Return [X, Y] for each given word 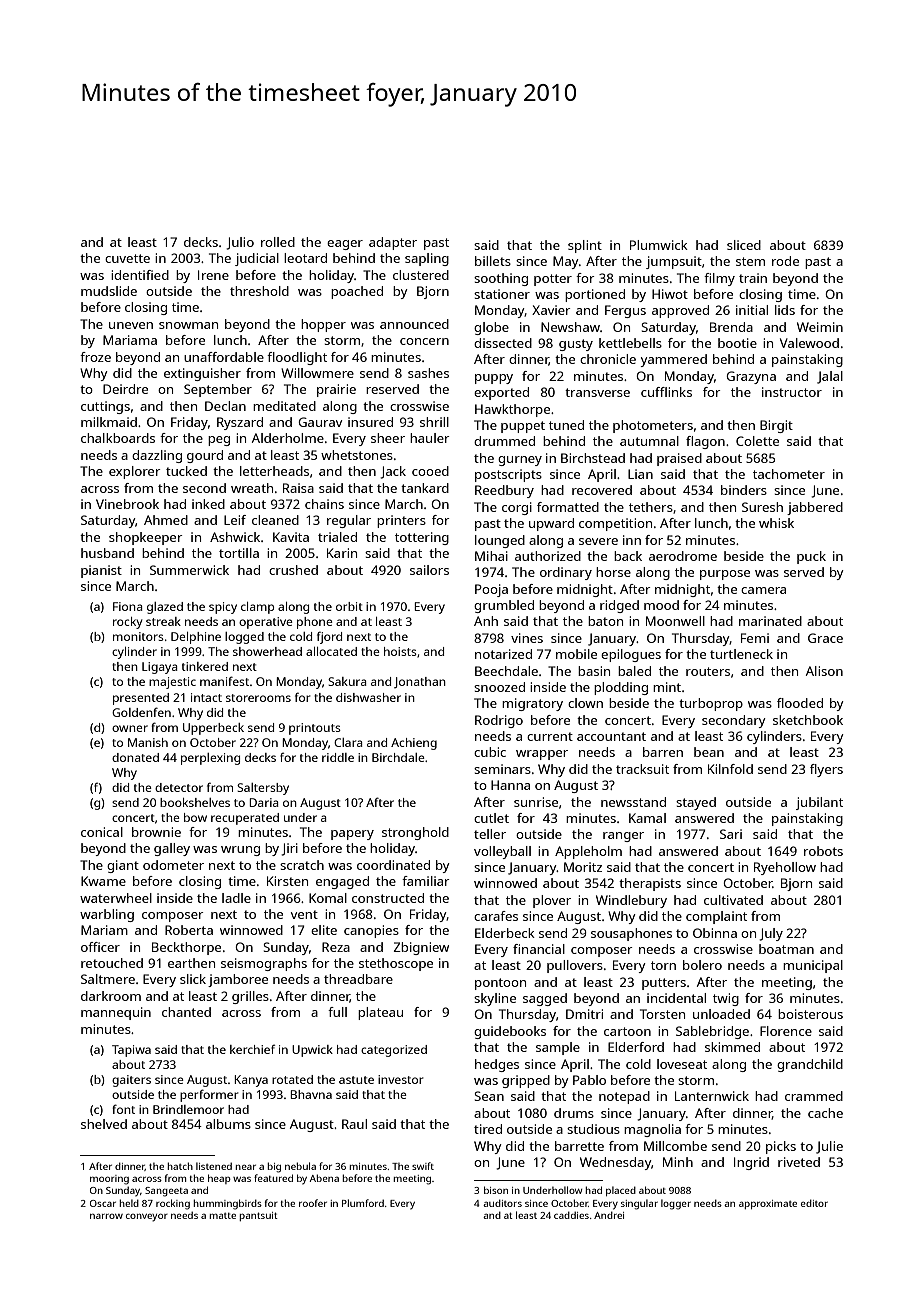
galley [172, 849]
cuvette [127, 258]
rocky [128, 623]
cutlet [491, 818]
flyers [826, 770]
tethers [651, 507]
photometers [653, 426]
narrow [106, 1216]
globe [491, 328]
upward [551, 524]
